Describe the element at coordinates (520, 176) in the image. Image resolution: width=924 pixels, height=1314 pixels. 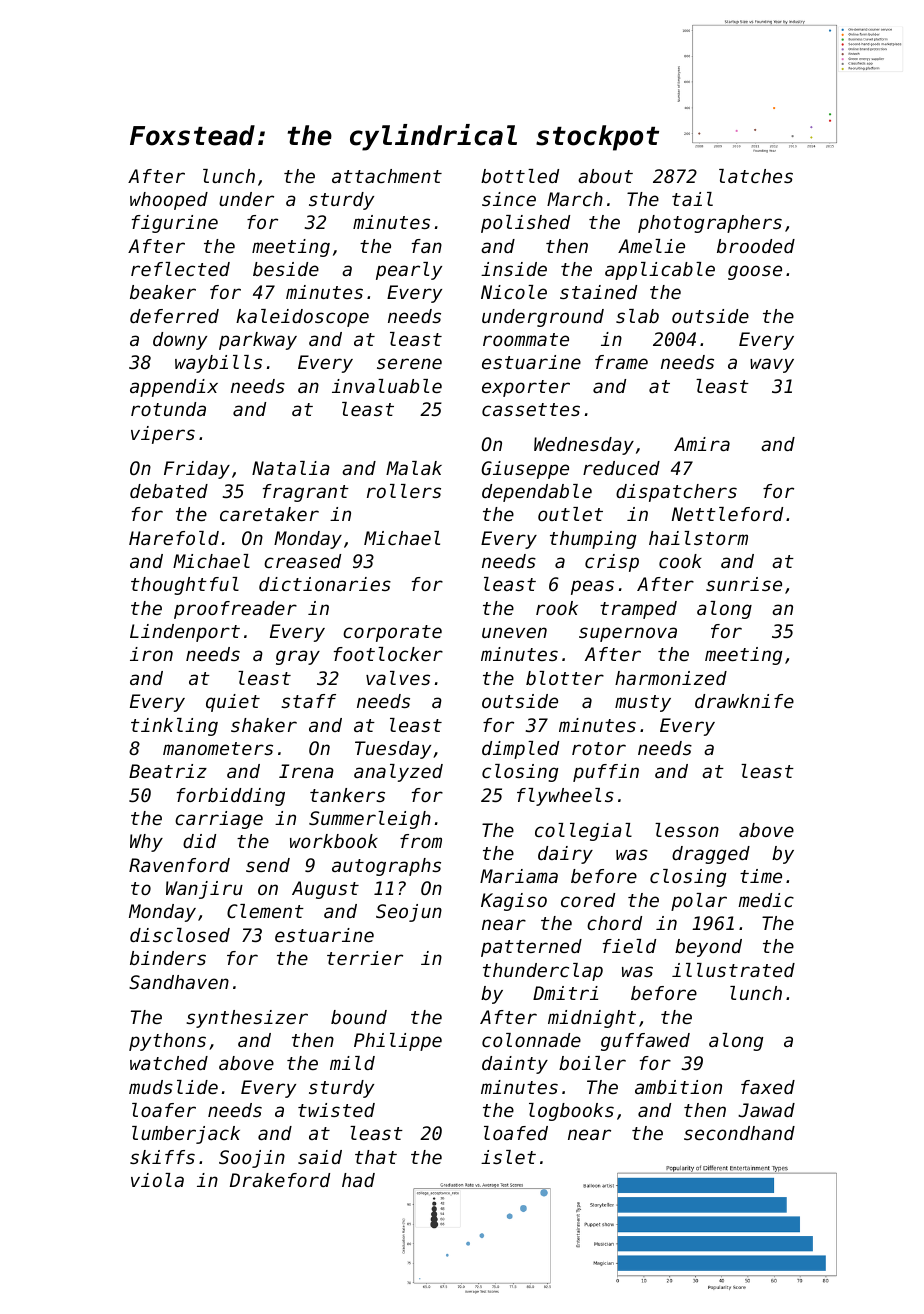
I see `bottled` at that location.
